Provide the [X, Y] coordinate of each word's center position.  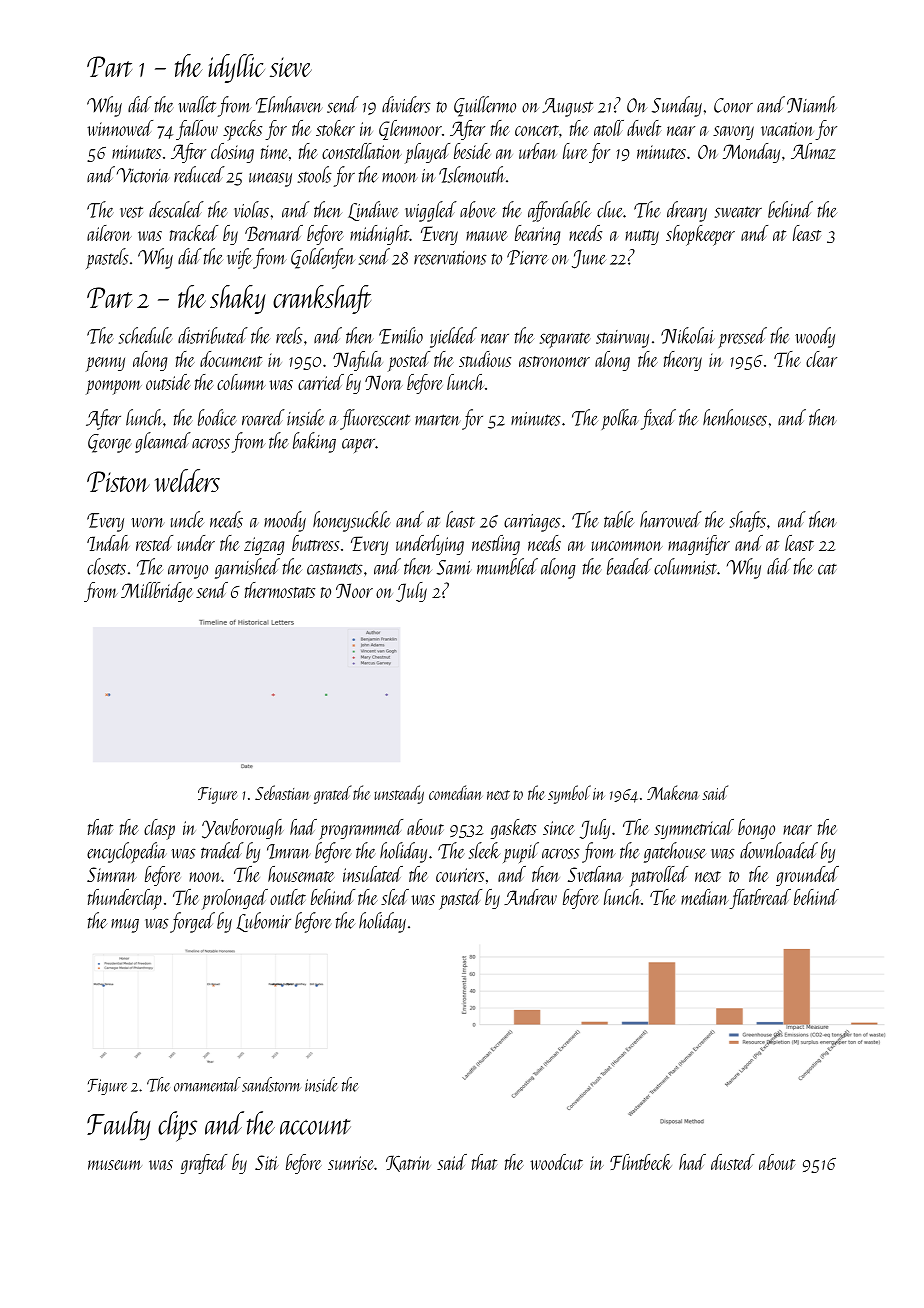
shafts [748, 521]
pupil [521, 852]
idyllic [236, 68]
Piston [118, 481]
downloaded [779, 850]
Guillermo [485, 106]
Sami [454, 567]
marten [438, 420]
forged [192, 922]
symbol [569, 794]
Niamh [812, 104]
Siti [267, 1162]
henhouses [735, 417]
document [231, 359]
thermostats [280, 590]
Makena [672, 792]
